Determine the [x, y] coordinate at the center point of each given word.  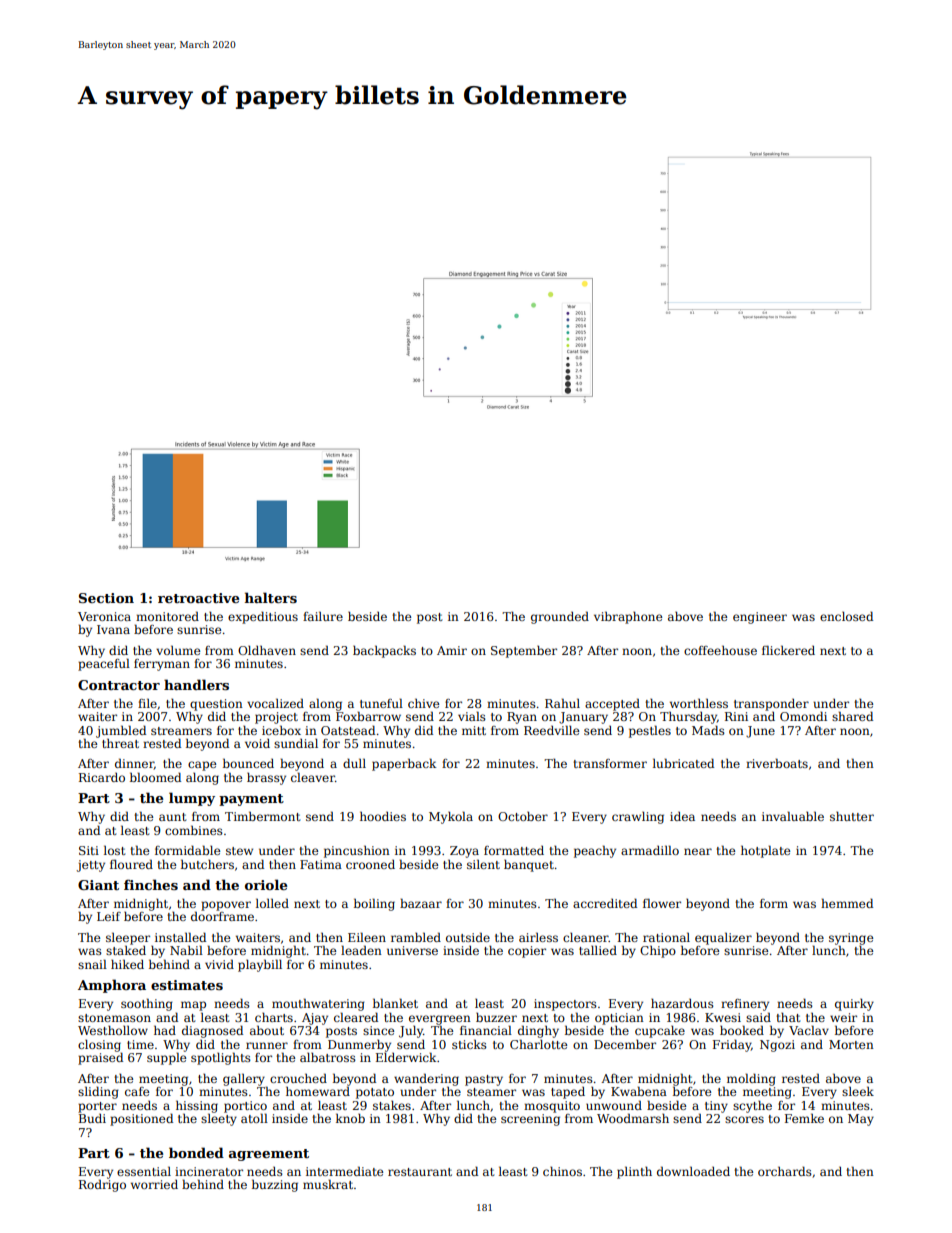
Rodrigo [102, 1185]
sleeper [128, 938]
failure [323, 616]
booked [742, 1030]
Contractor [119, 685]
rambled [416, 937]
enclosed [846, 616]
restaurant [420, 1172]
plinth [634, 1172]
